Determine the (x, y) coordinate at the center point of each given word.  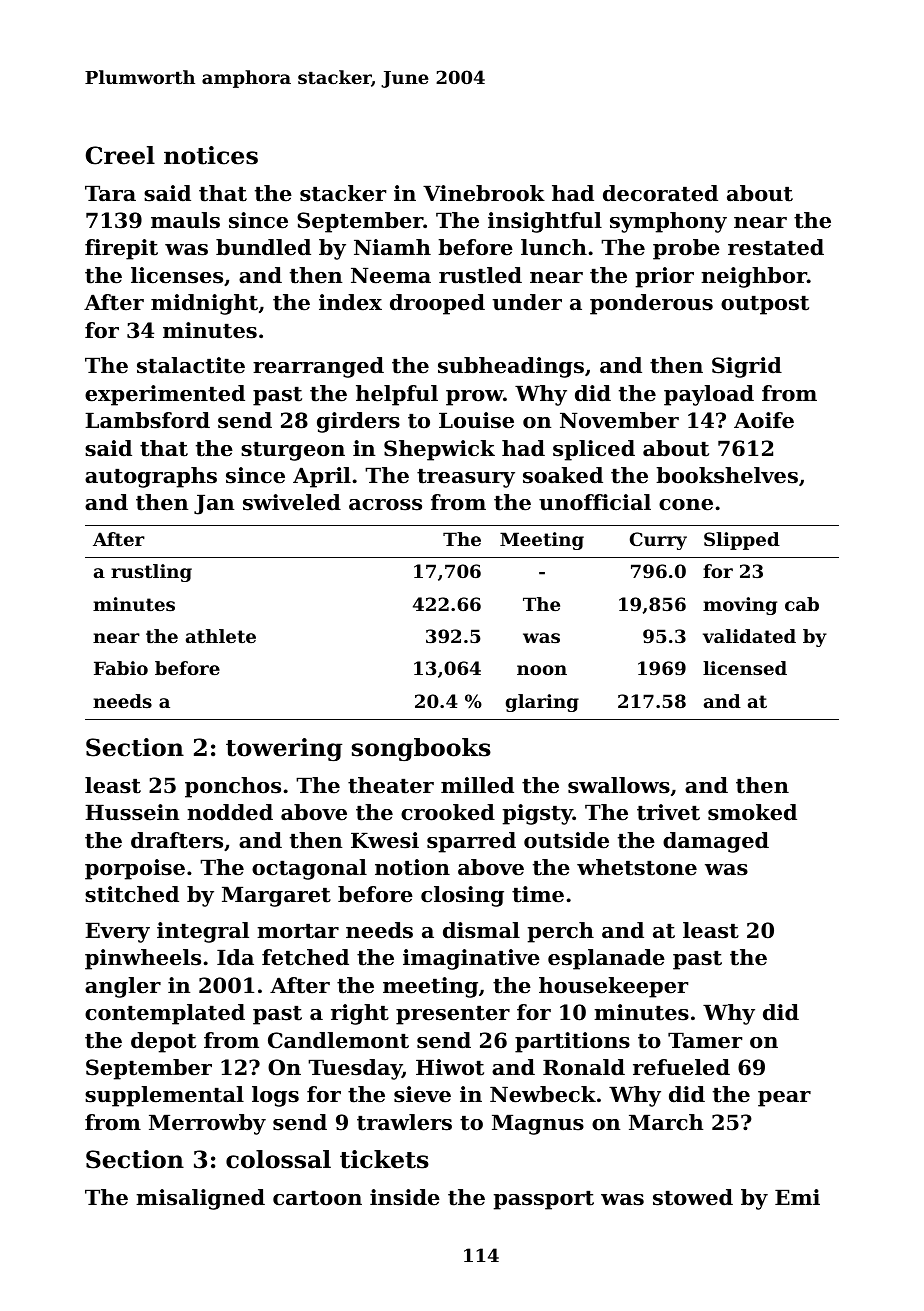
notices (211, 155)
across (385, 505)
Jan (214, 504)
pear (784, 1099)
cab (802, 604)
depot (163, 1042)
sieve (422, 1094)
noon (542, 670)
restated (776, 247)
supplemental (164, 1096)
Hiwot (450, 1067)
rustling (151, 573)
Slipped (742, 541)
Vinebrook (484, 193)
